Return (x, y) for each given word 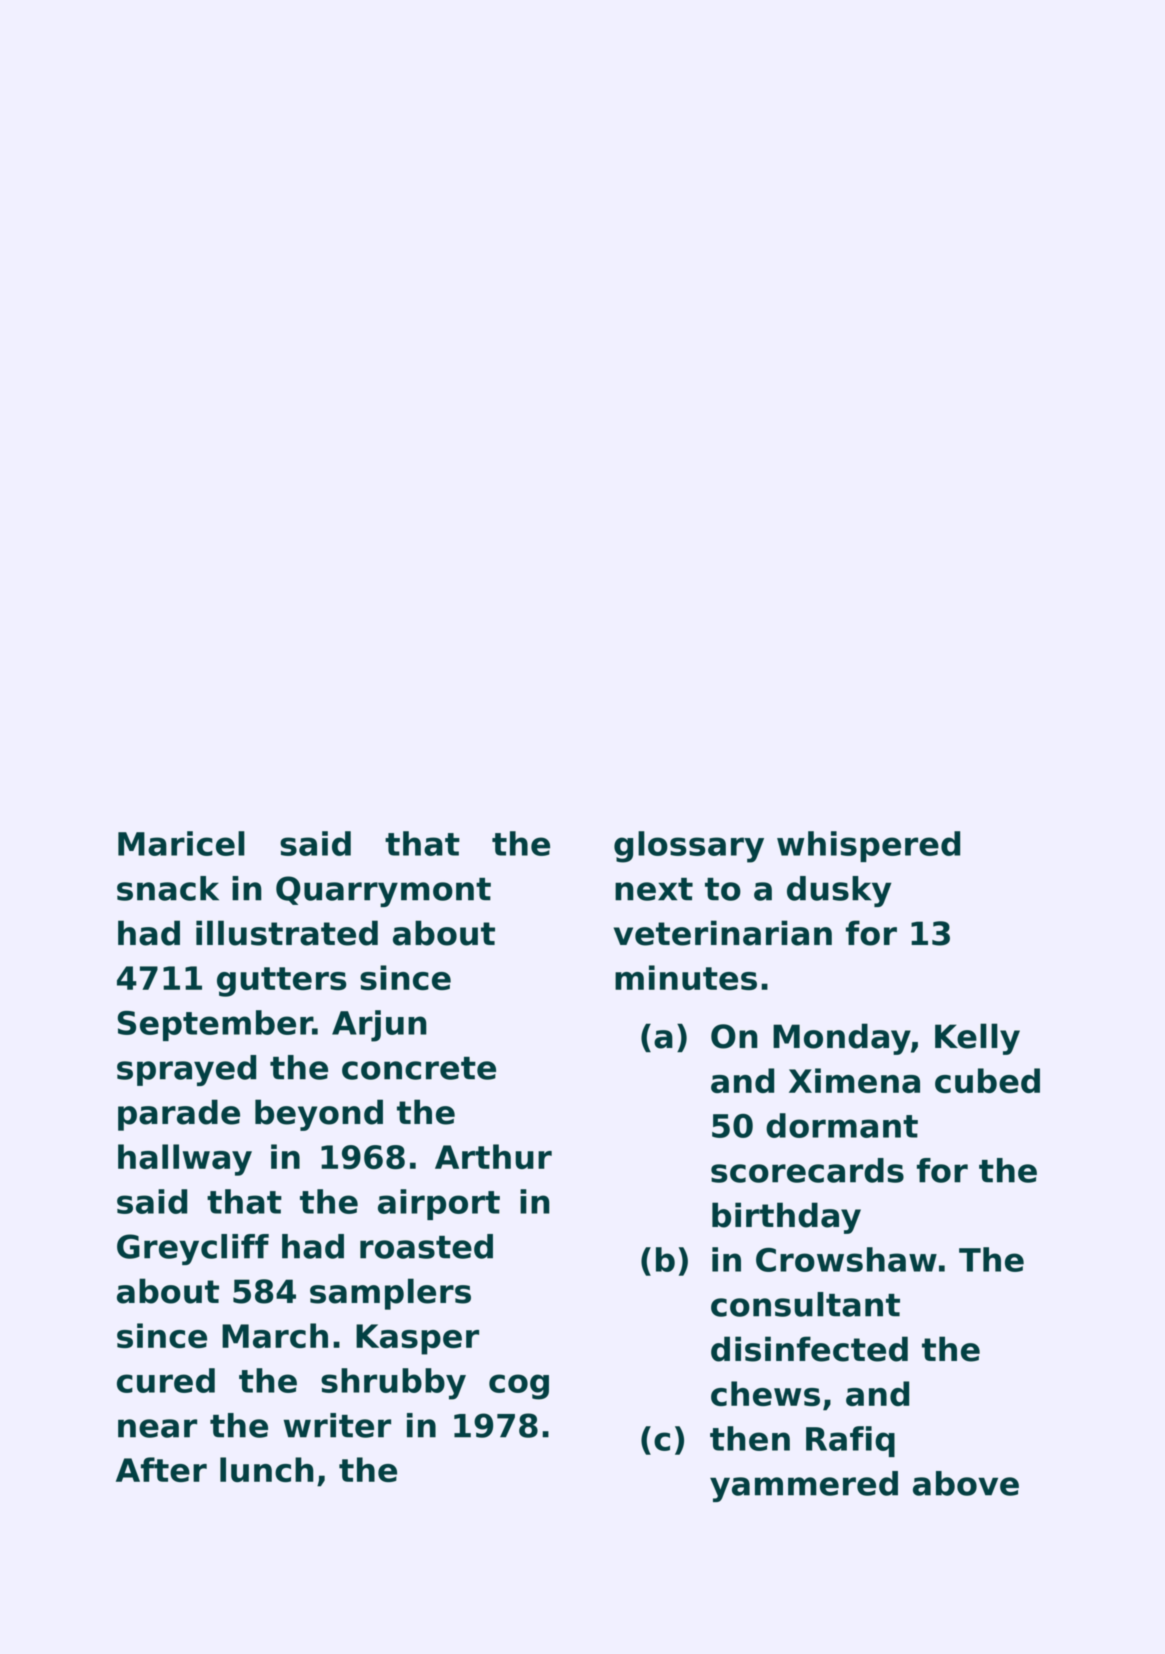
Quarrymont (383, 891)
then (750, 1438)
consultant (805, 1304)
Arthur (493, 1156)
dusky (839, 891)
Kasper (417, 1339)
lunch (267, 1469)
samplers (390, 1294)
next (654, 889)
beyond (319, 1115)
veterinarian (723, 933)
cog (519, 1387)
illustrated (287, 933)
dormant (842, 1125)
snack (168, 888)
